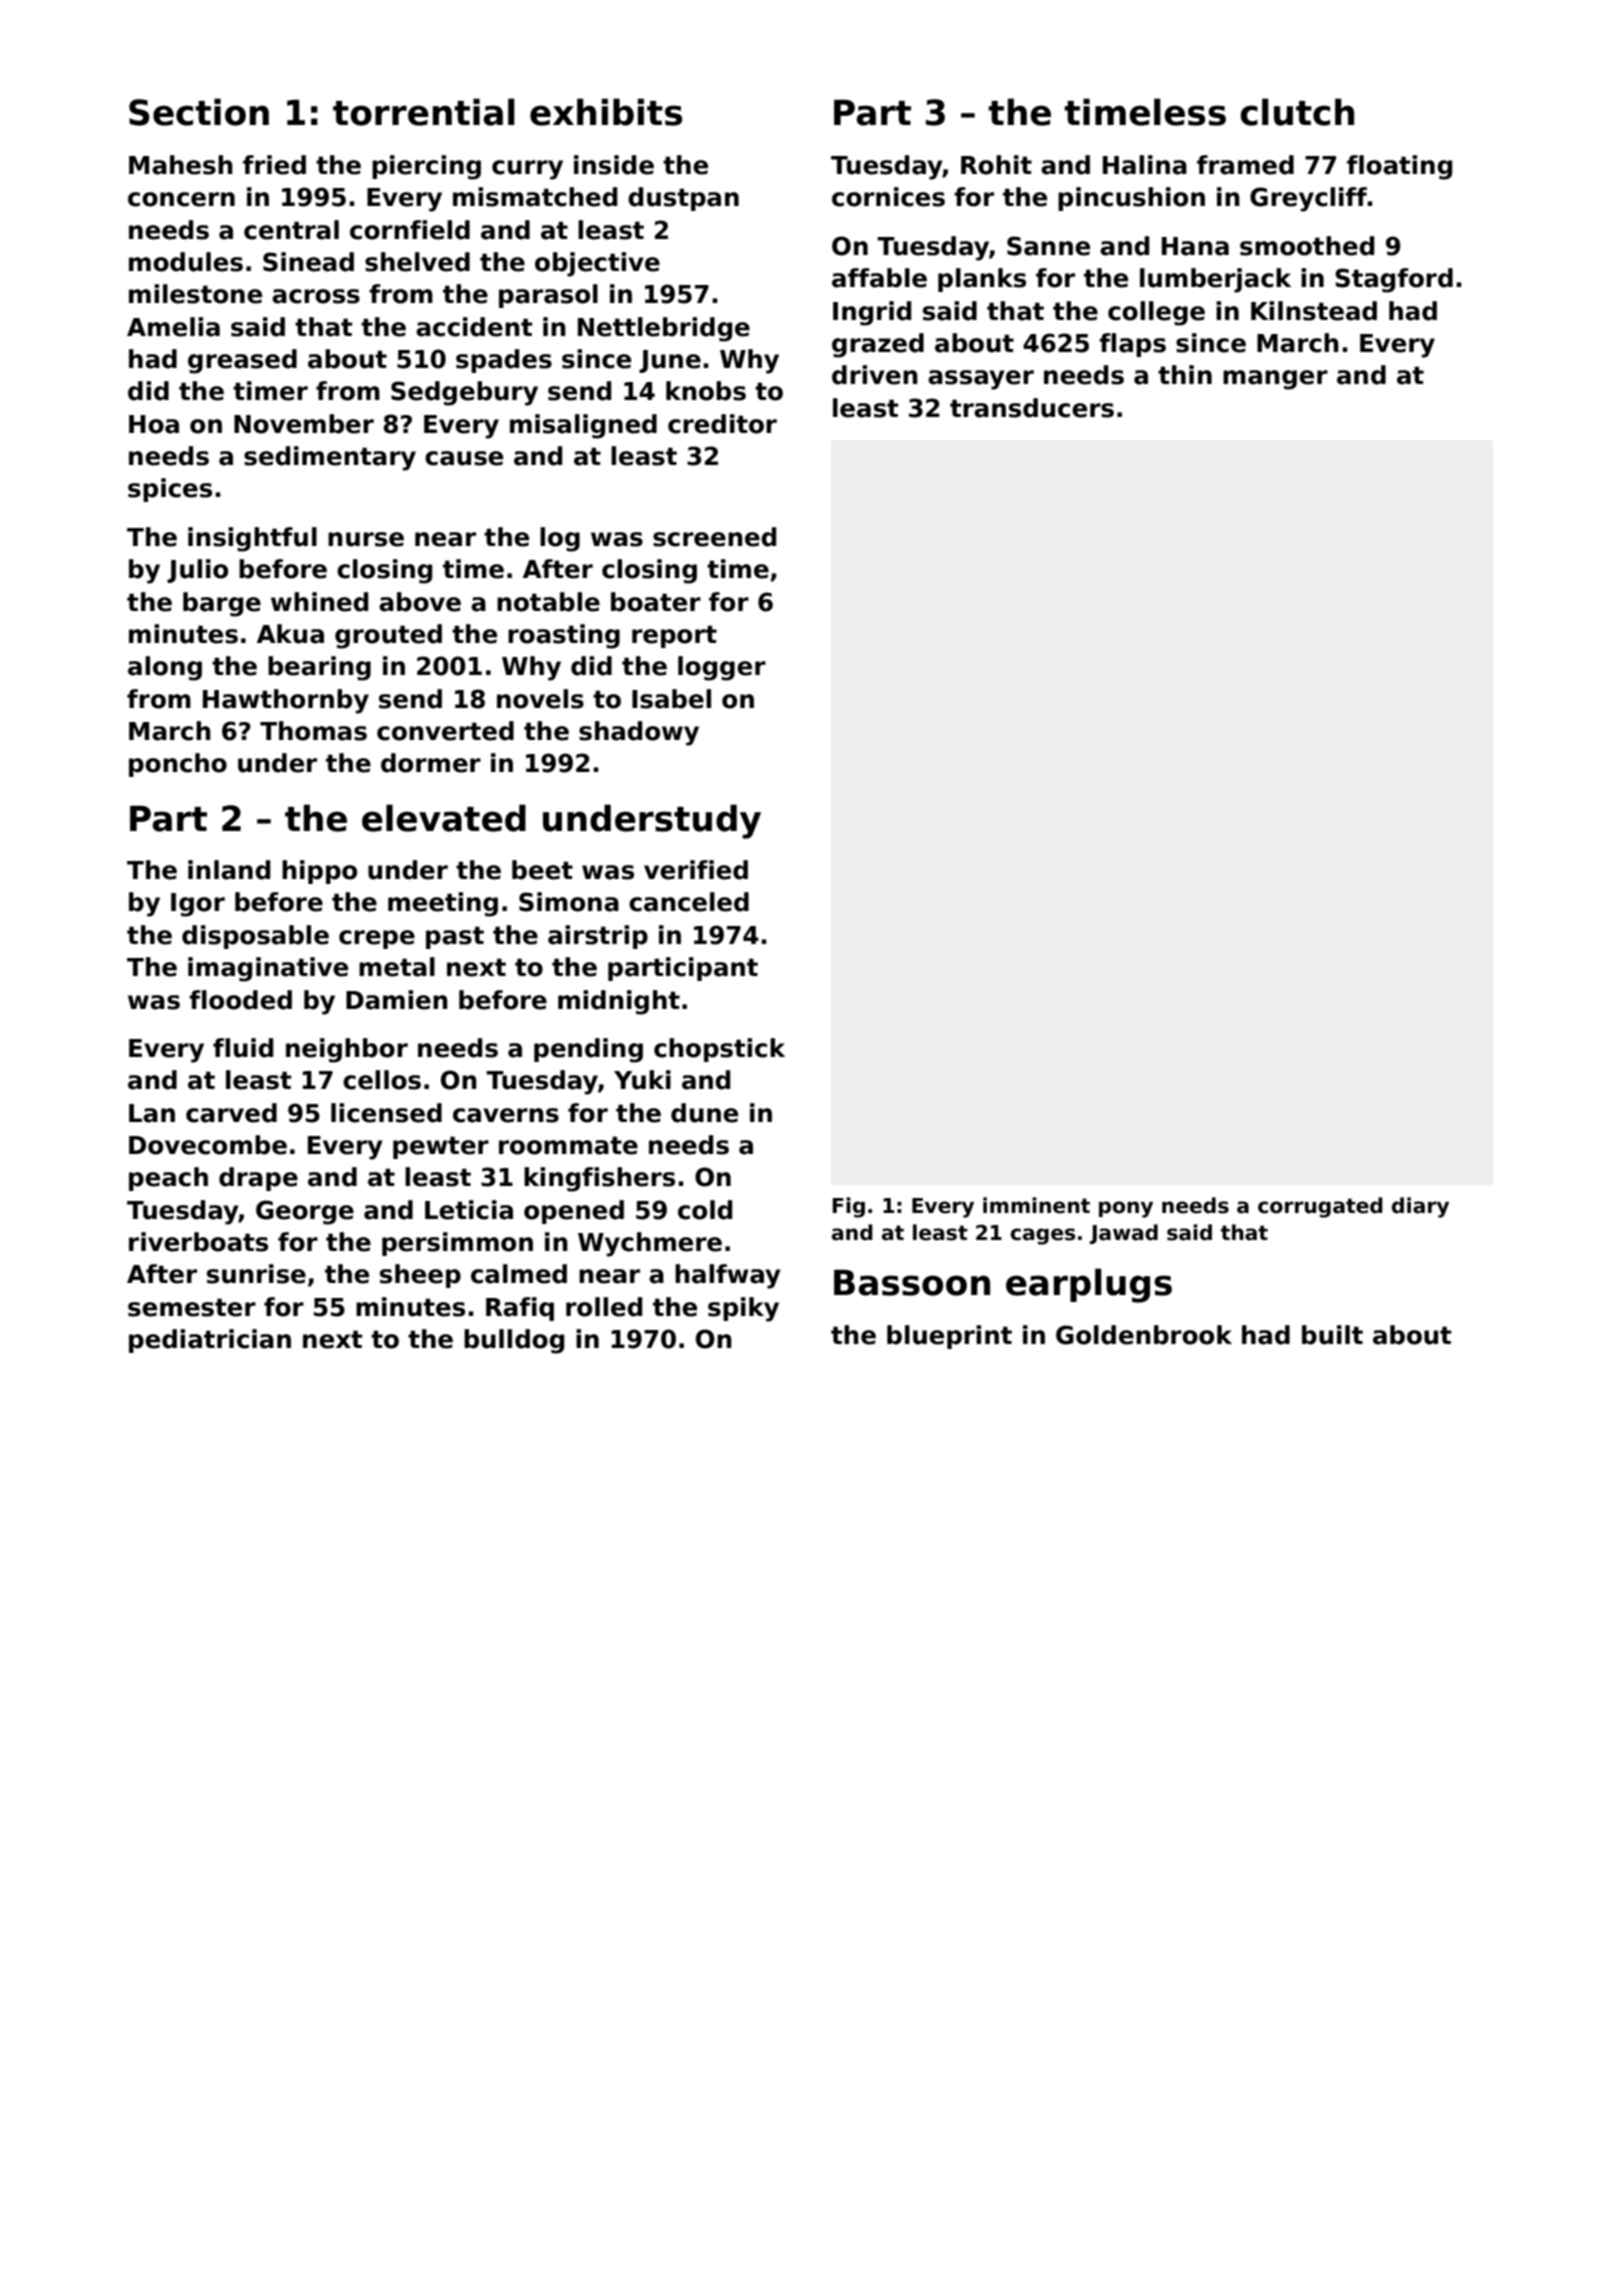 The width and height of the image is (1620, 2292). I want to click on Dovecombe, so click(208, 1145).
